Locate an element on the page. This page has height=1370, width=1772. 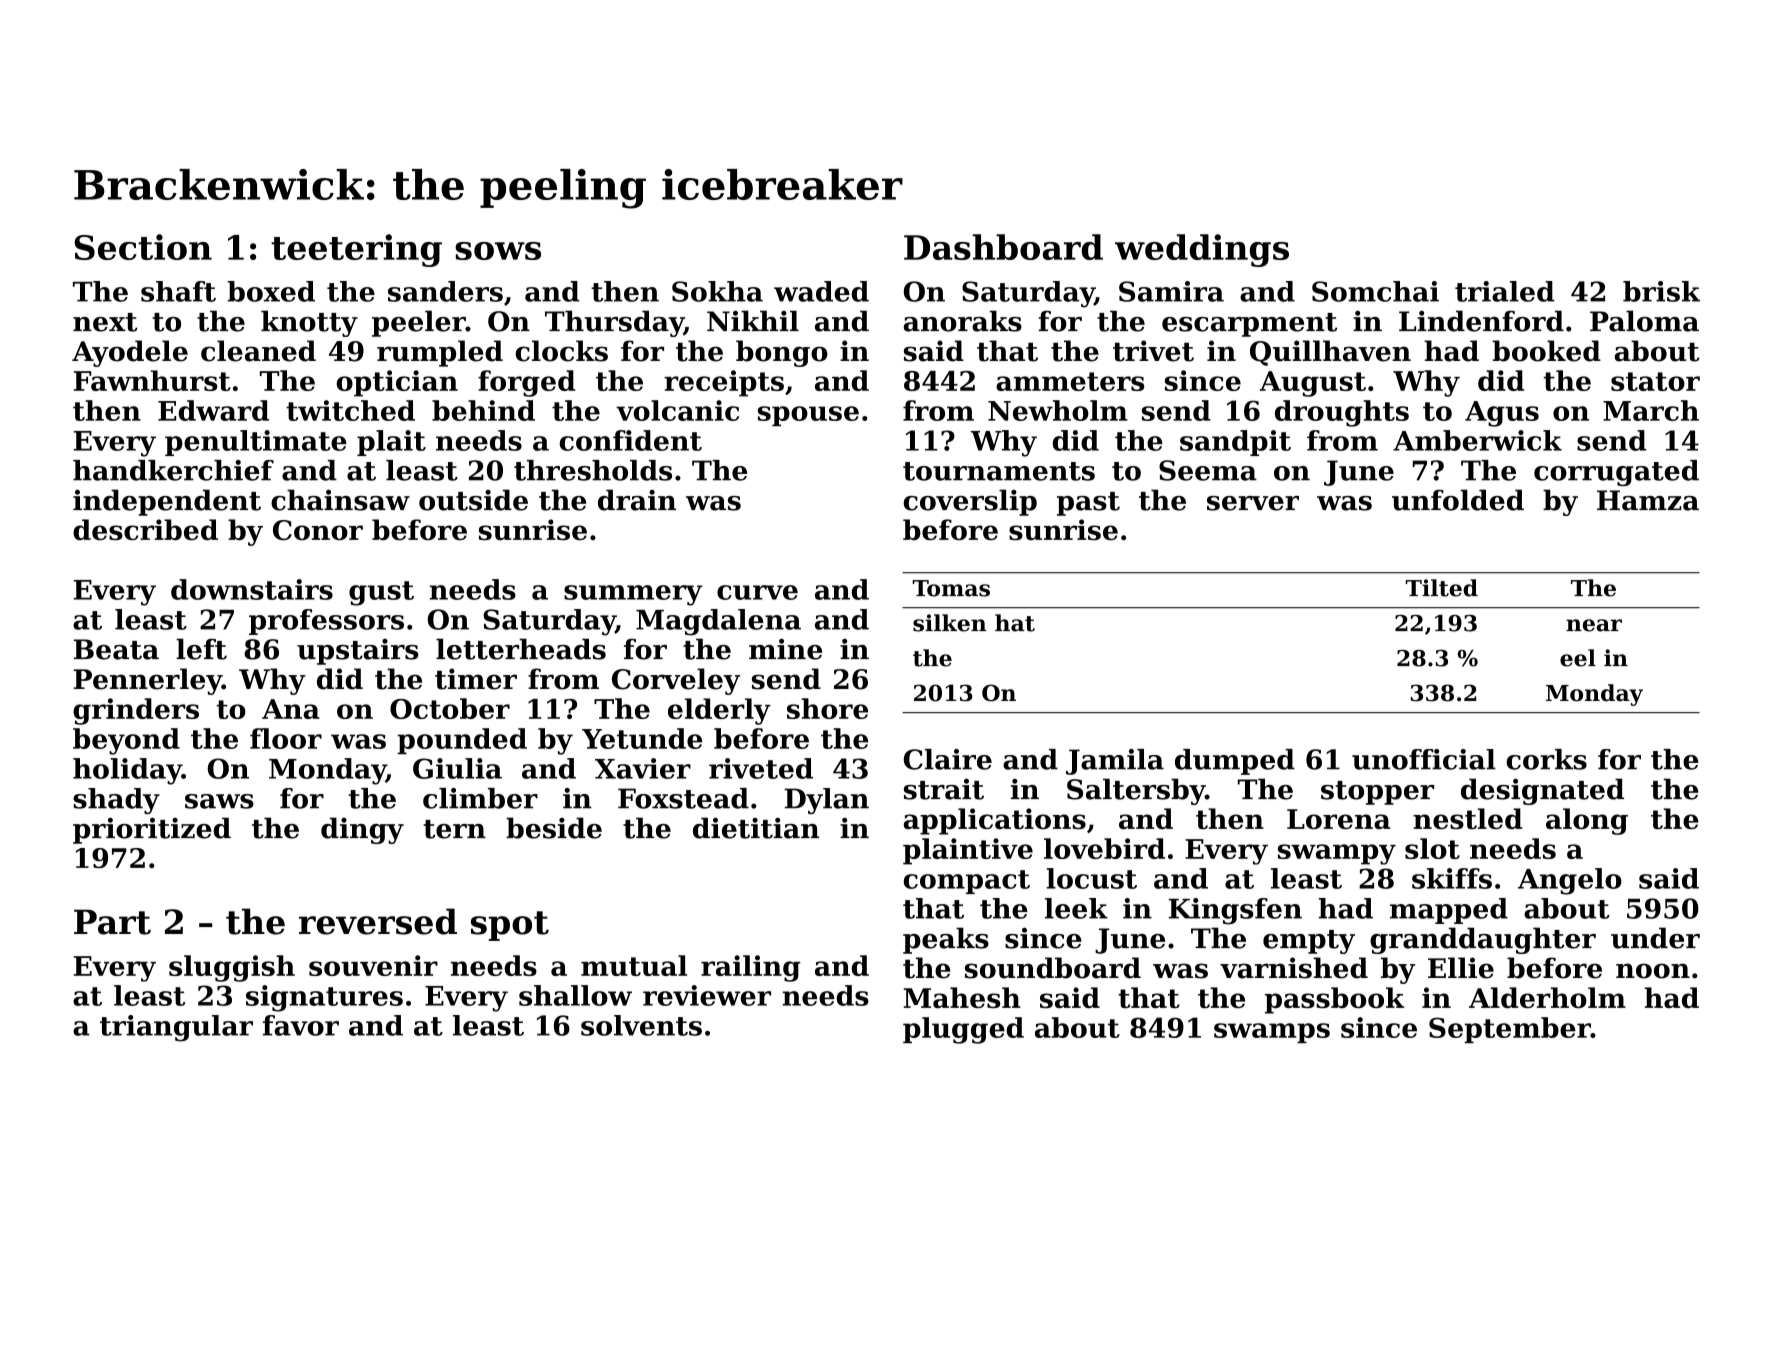
swampy is located at coordinates (1337, 854).
